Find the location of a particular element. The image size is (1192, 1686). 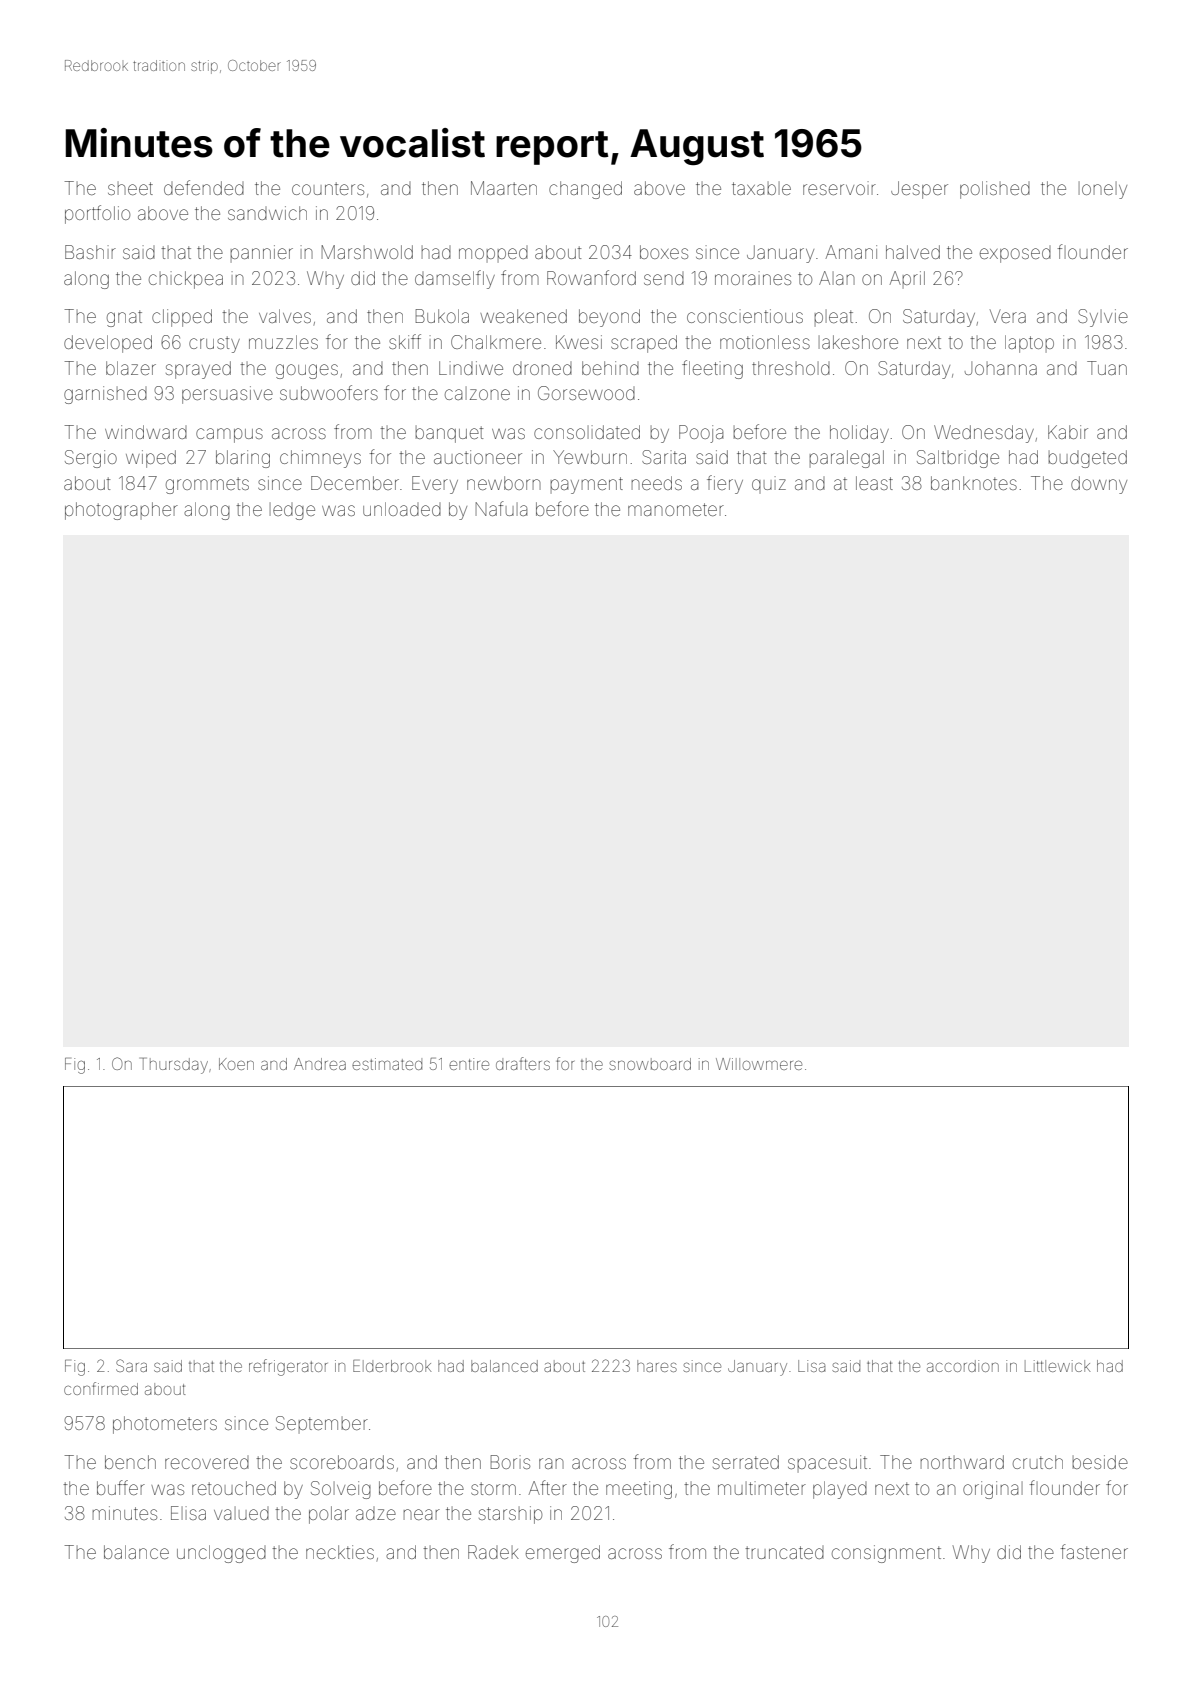

Sylvie is located at coordinates (1103, 318).
